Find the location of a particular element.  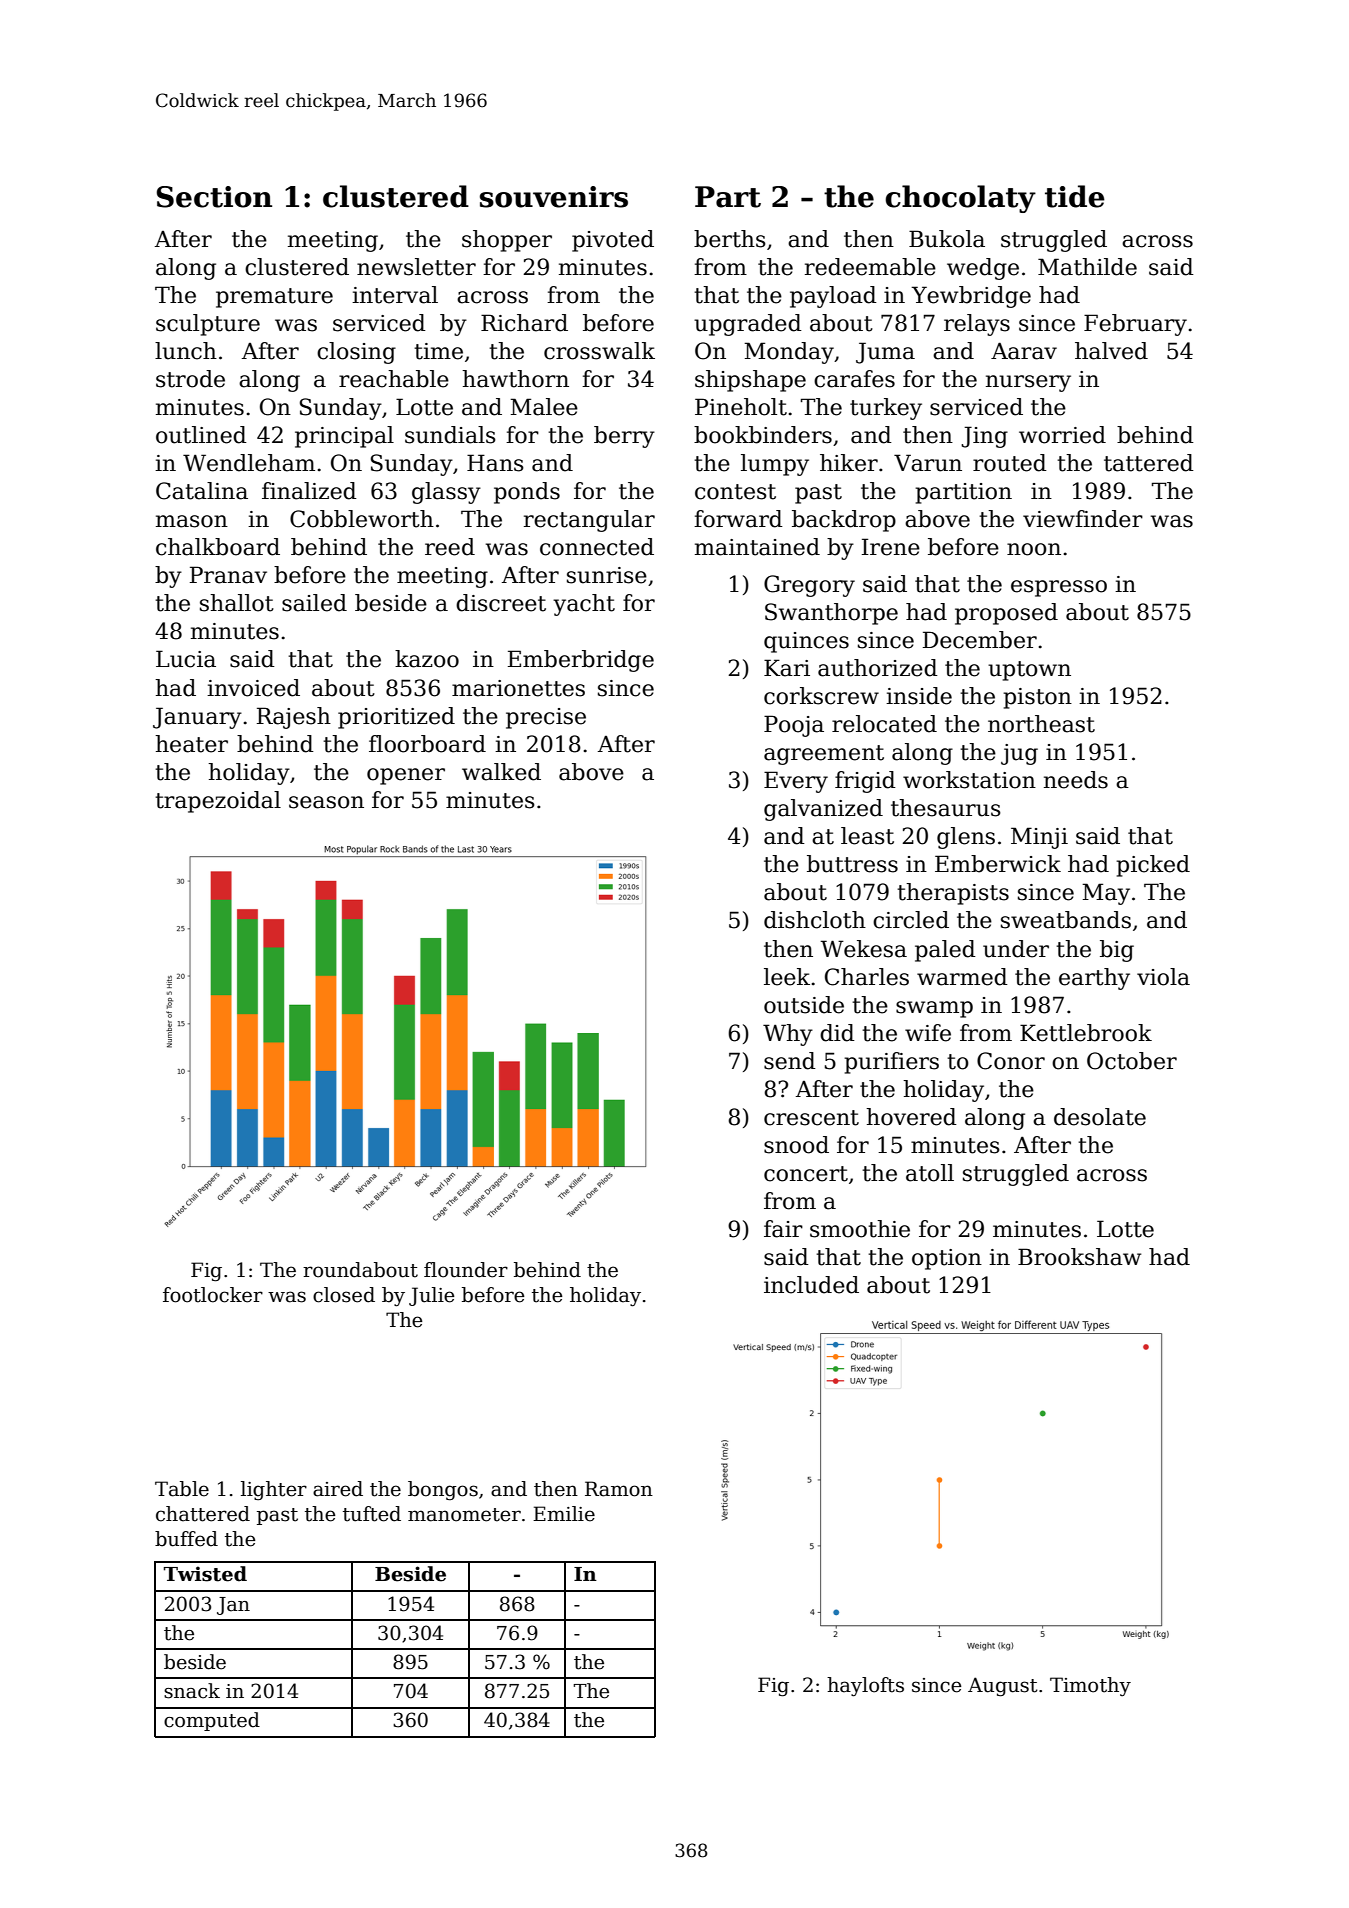

haylofts is located at coordinates (865, 1687).
